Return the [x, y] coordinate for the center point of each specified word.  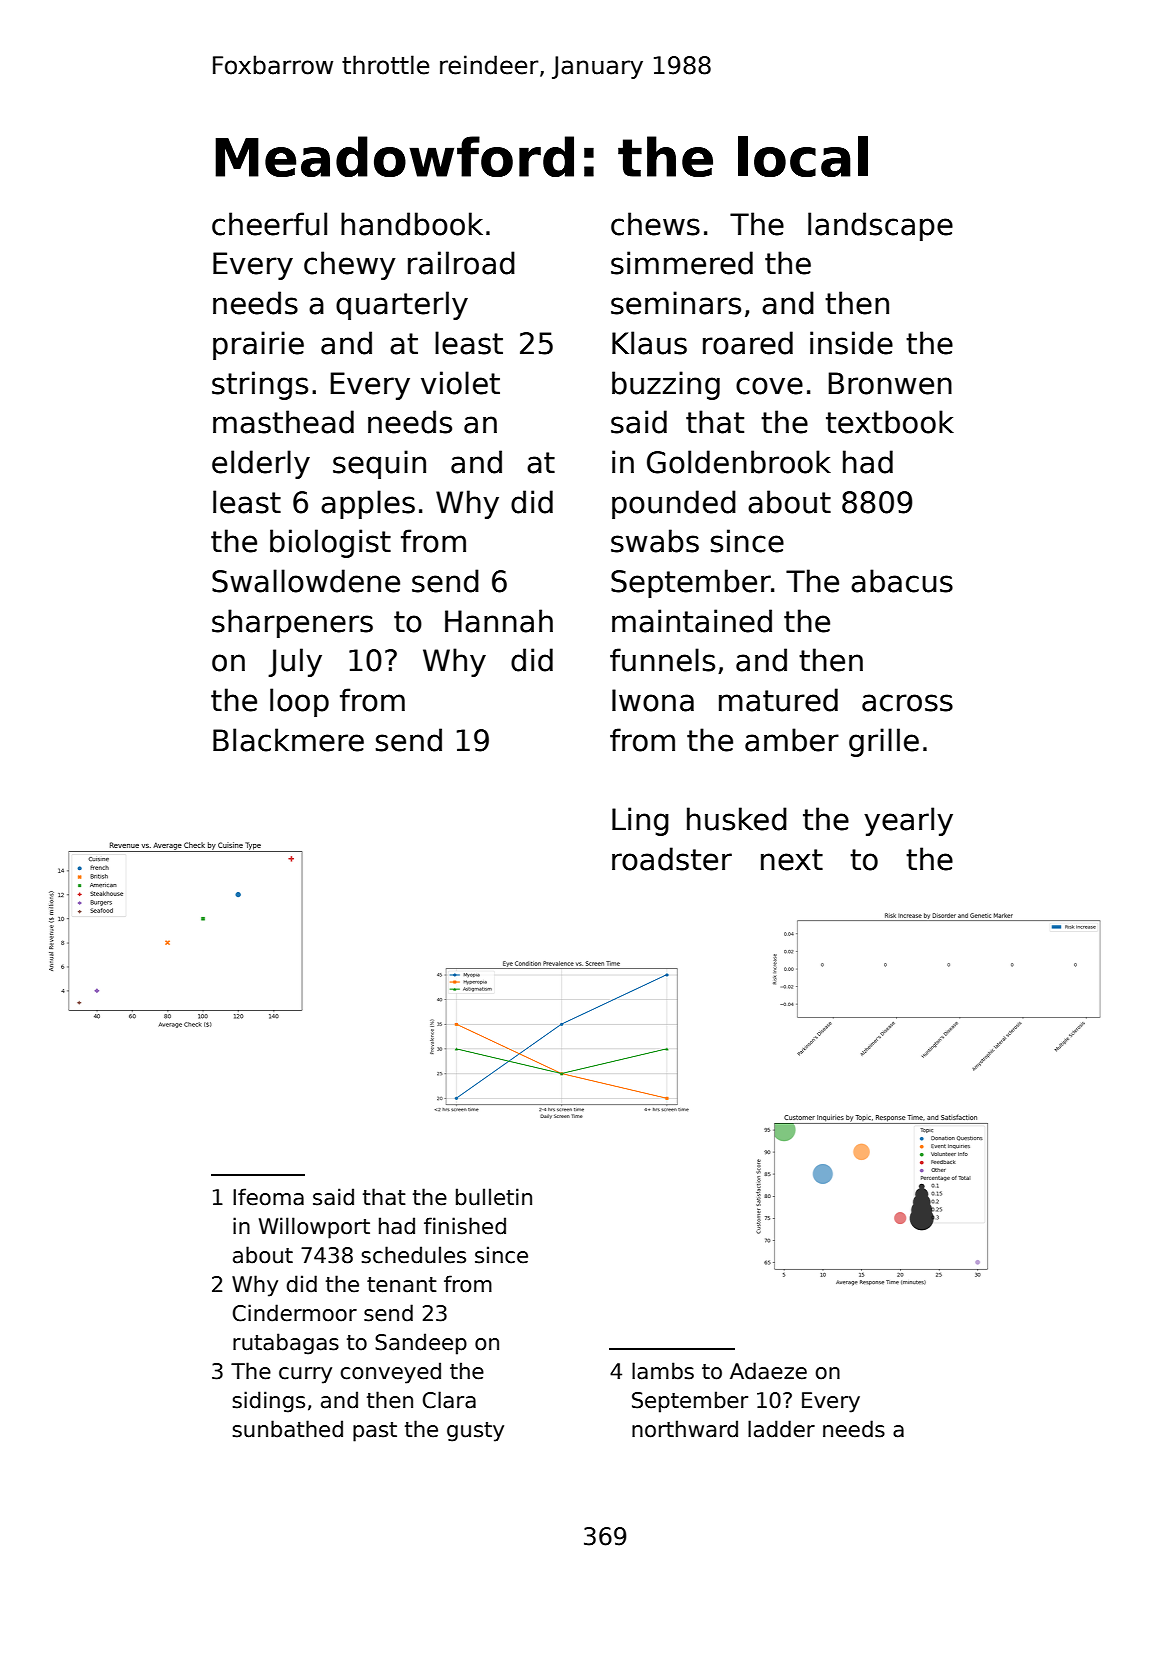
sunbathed [287, 1429]
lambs [663, 1371]
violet [460, 383]
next [792, 860]
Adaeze [768, 1371]
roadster [672, 859]
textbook [890, 422]
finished [465, 1226]
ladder [781, 1429]
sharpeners [292, 623]
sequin [379, 464]
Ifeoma [268, 1197]
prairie [258, 345]
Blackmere [288, 740]
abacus [902, 581]
